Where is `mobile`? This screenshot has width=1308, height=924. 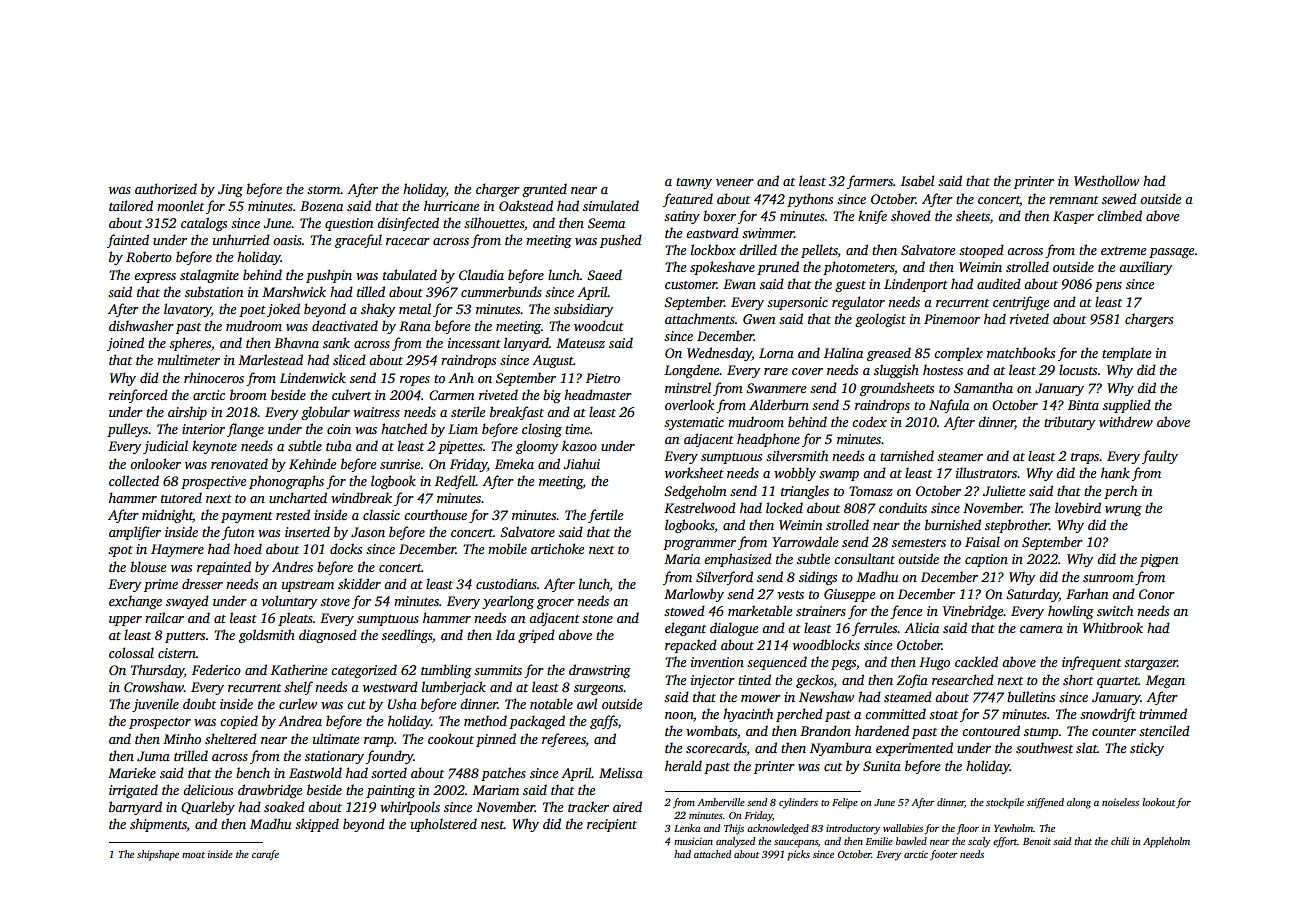 mobile is located at coordinates (507, 548).
